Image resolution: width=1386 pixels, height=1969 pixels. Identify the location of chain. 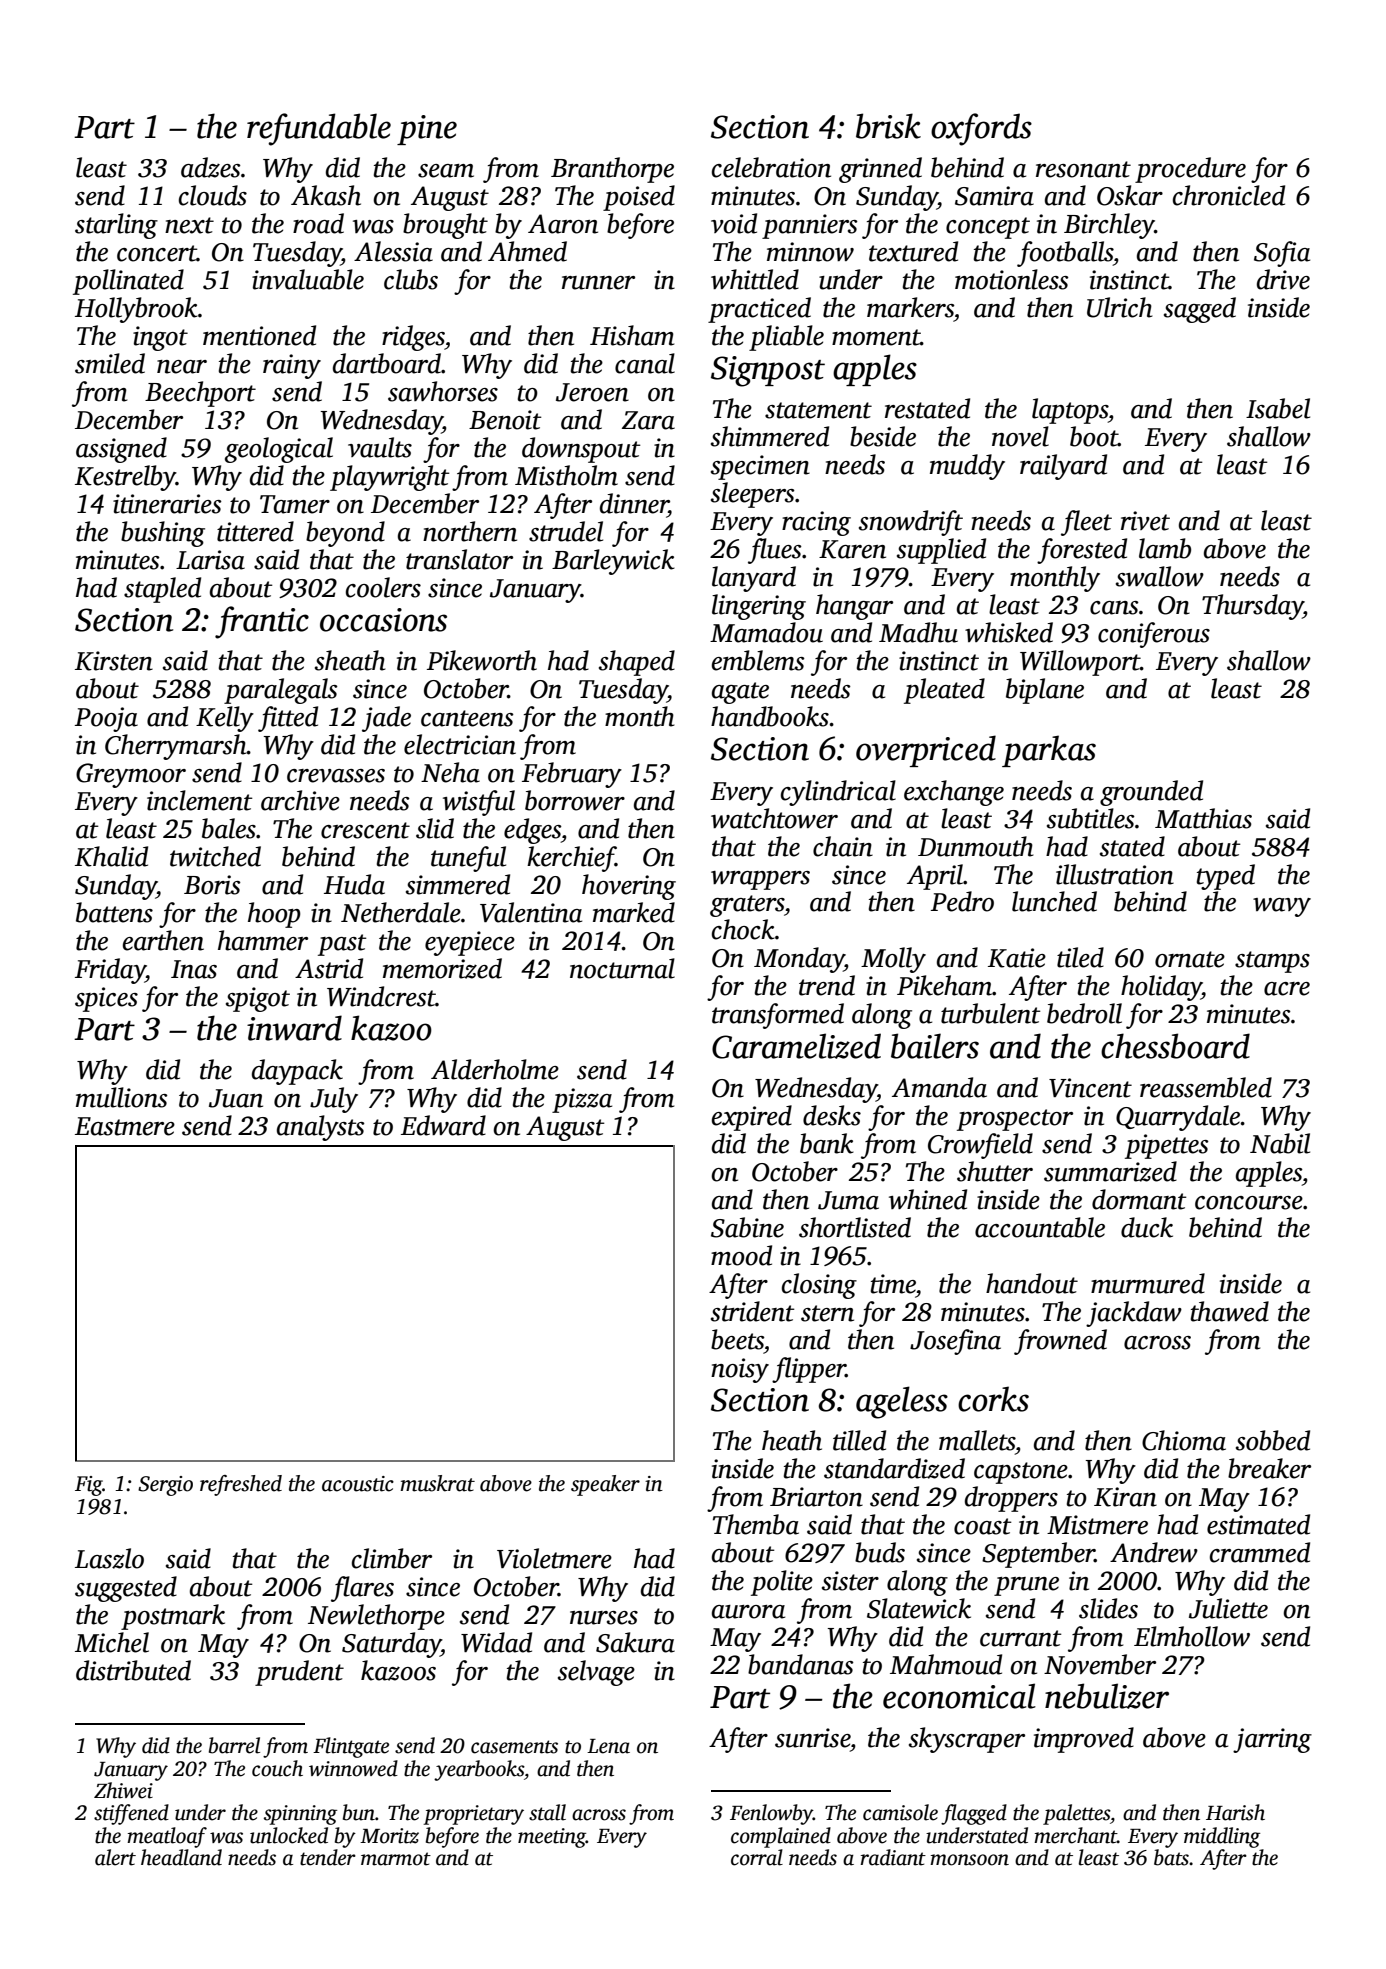
(843, 846).
